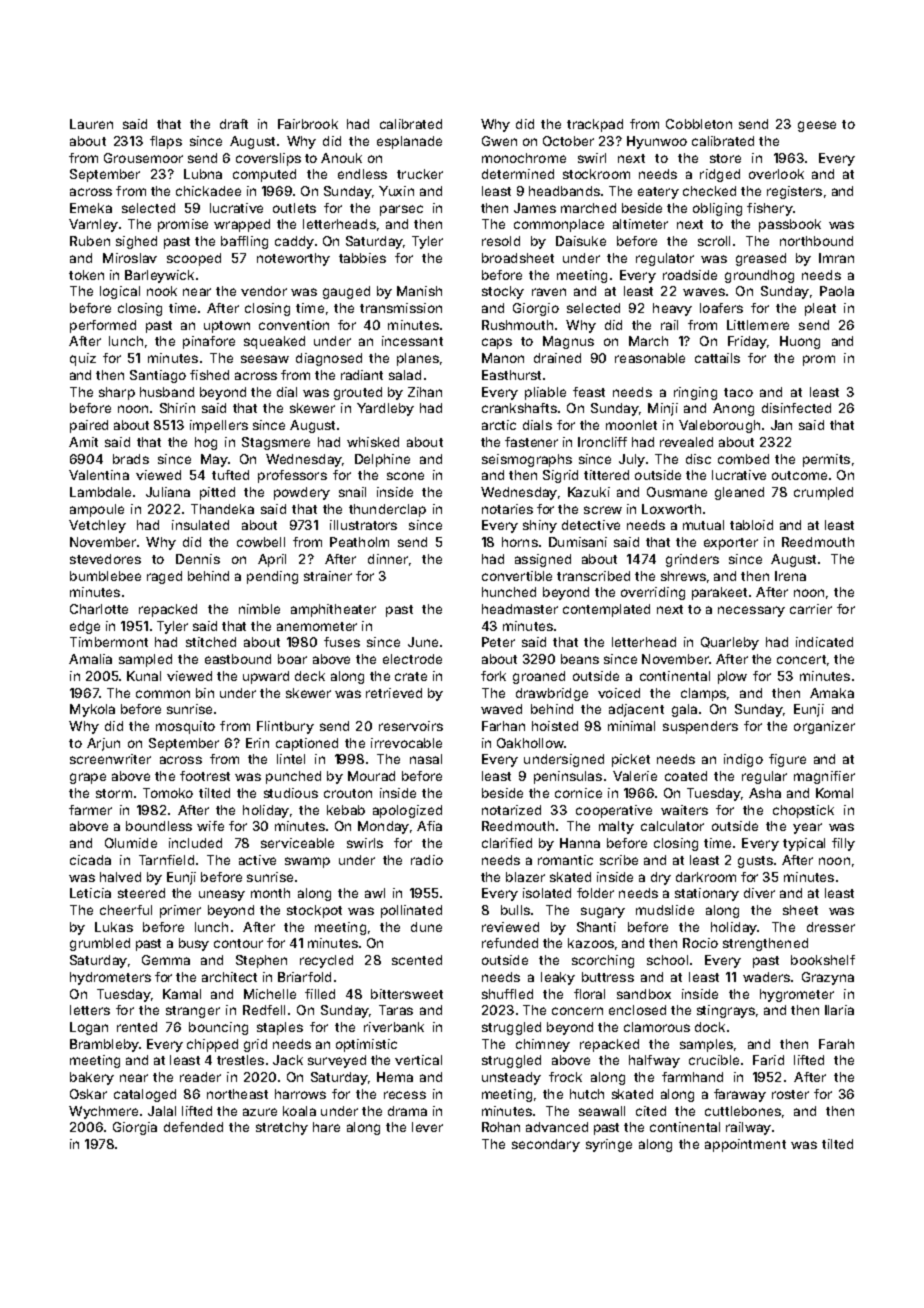 Image resolution: width=924 pixels, height=1308 pixels. Describe the element at coordinates (817, 126) in the screenshot. I see `geese` at that location.
